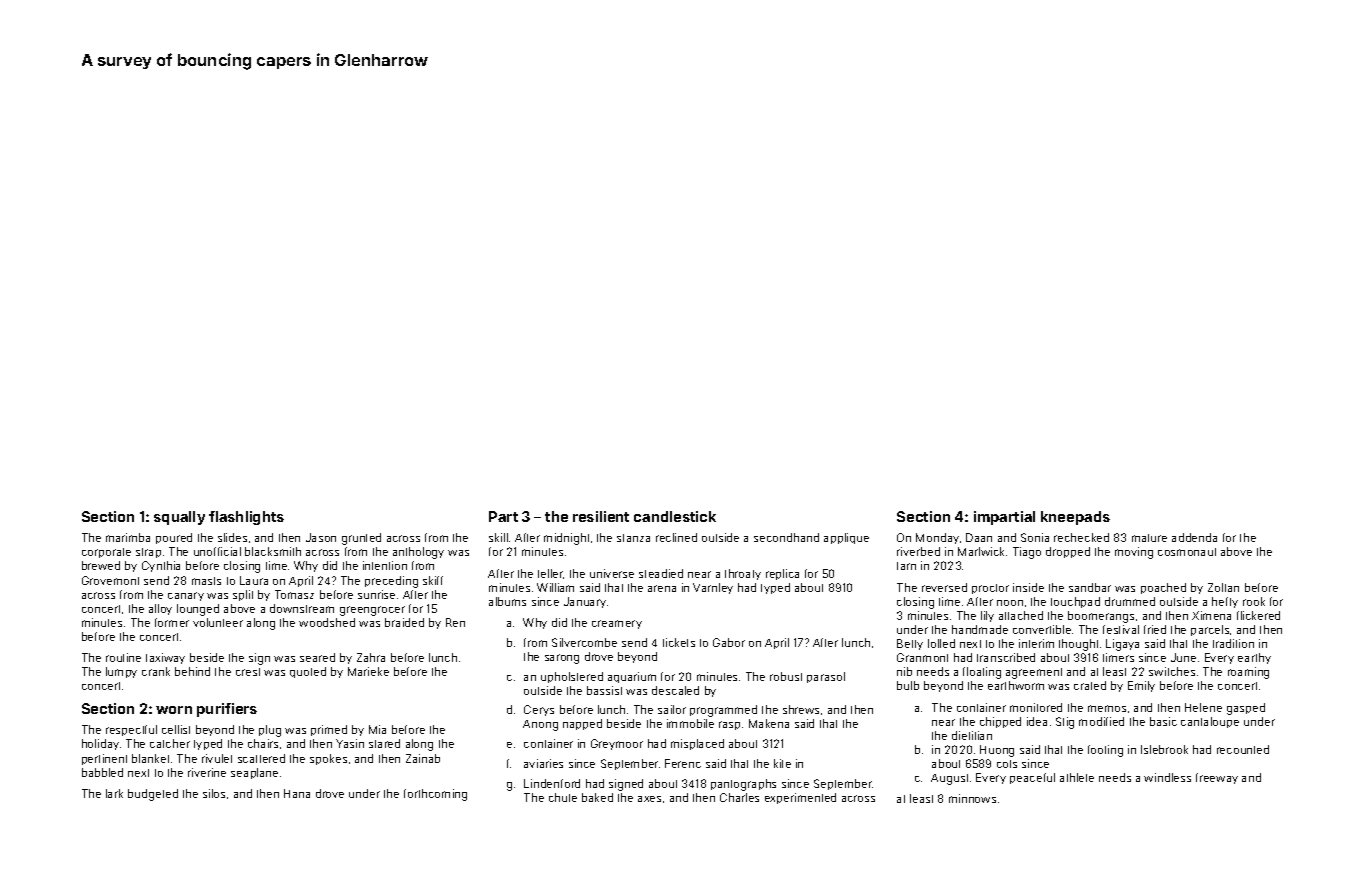  Describe the element at coordinates (1210, 630) in the image. I see `parcels` at that location.
